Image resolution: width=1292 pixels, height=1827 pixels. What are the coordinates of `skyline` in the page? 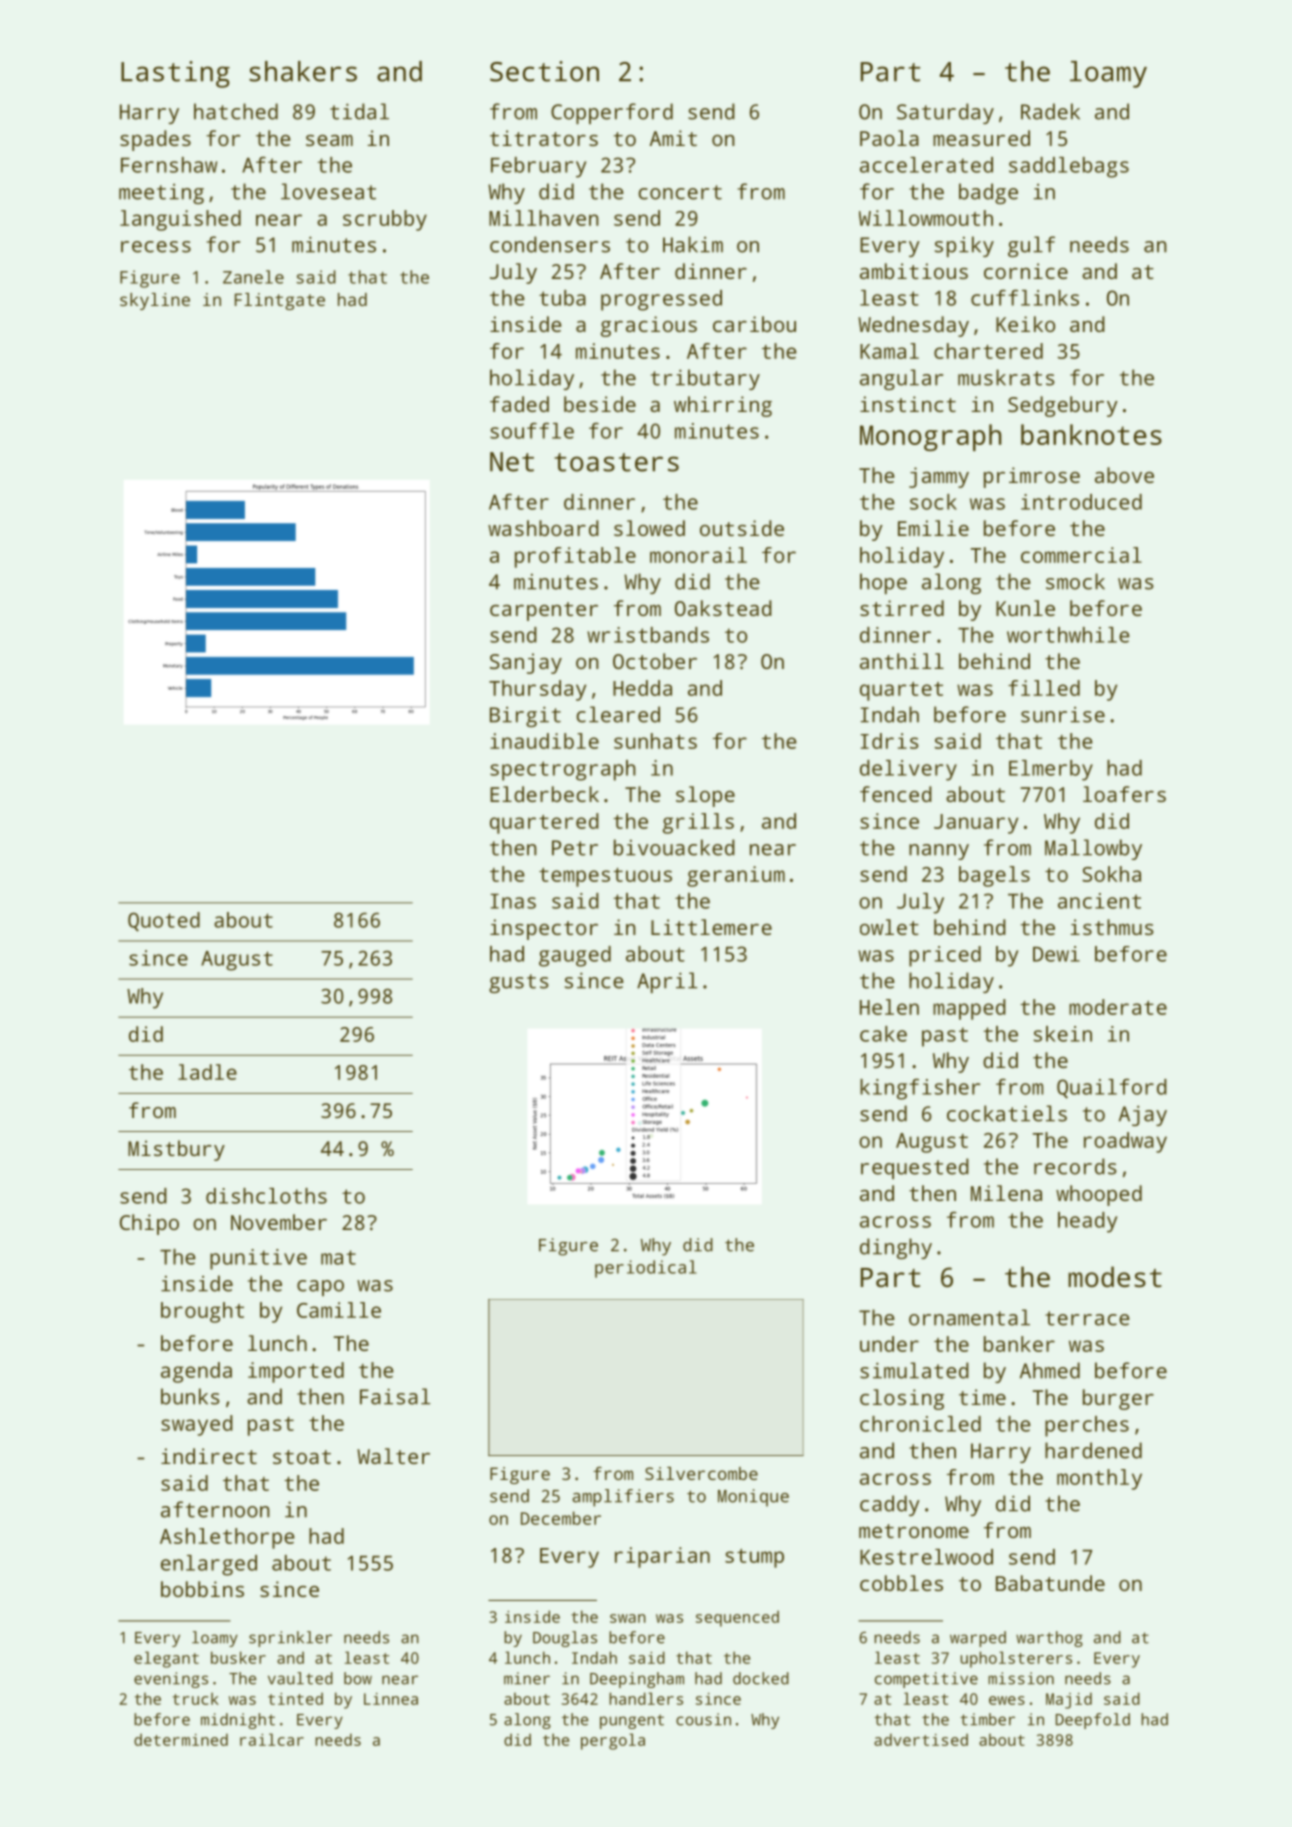 It's located at (155, 301).
